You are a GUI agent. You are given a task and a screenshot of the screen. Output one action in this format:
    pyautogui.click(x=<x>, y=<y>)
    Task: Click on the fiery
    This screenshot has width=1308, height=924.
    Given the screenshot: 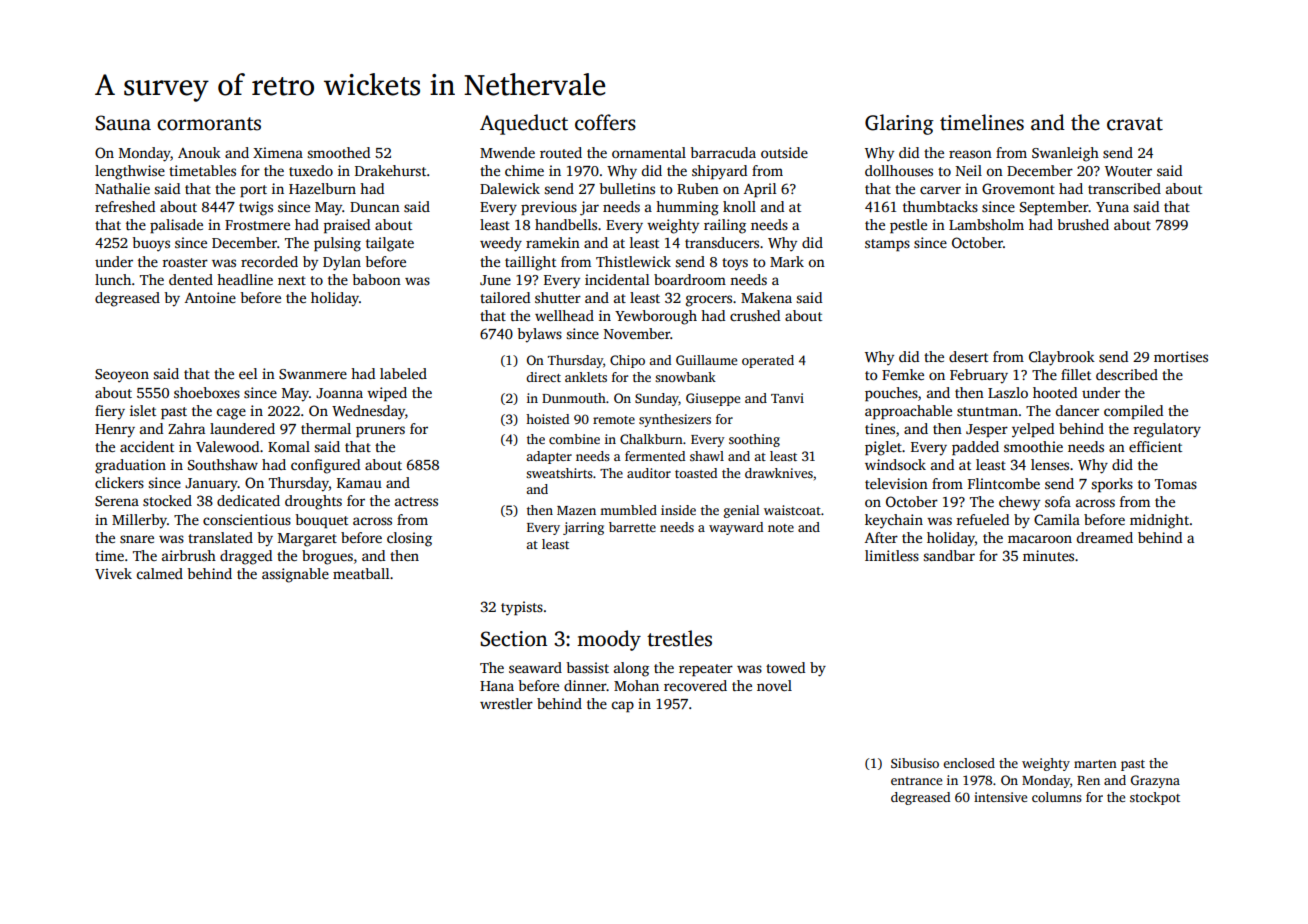 What is the action you would take?
    pyautogui.click(x=110, y=412)
